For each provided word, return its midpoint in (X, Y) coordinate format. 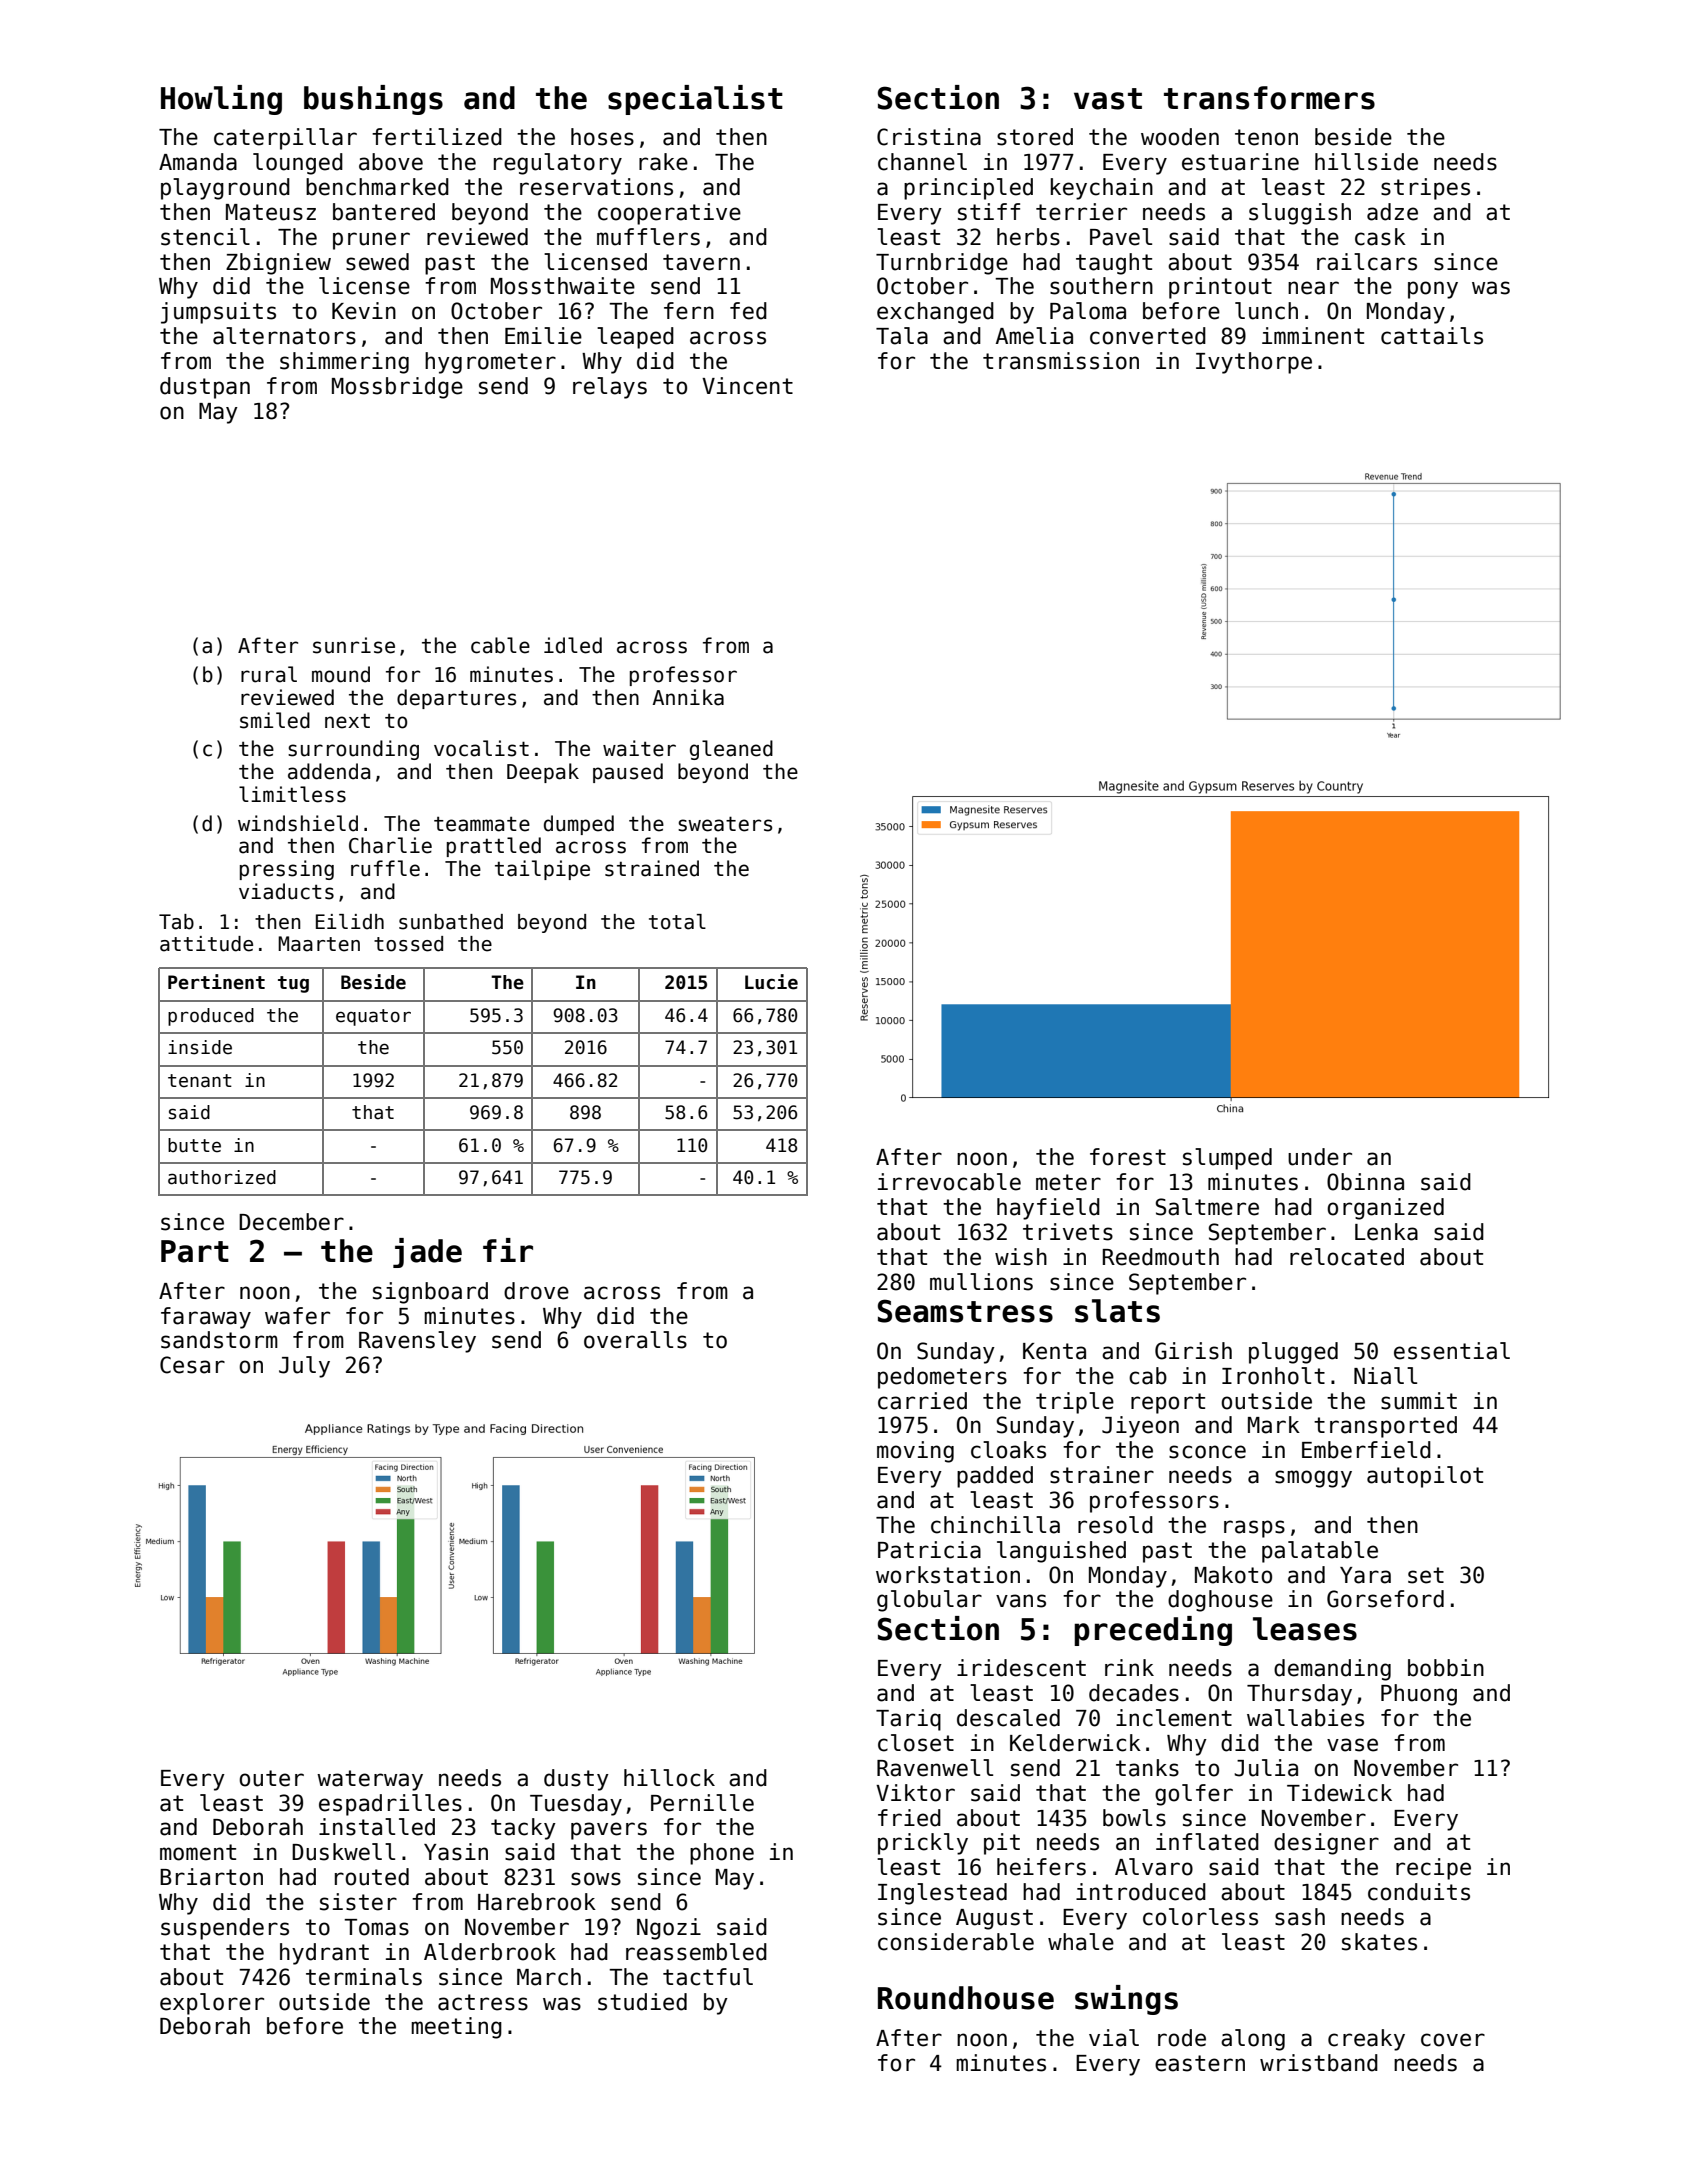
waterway (370, 1780)
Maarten (319, 944)
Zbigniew (278, 264)
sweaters (725, 824)
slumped (1227, 1159)
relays (610, 388)
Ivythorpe (1254, 363)
